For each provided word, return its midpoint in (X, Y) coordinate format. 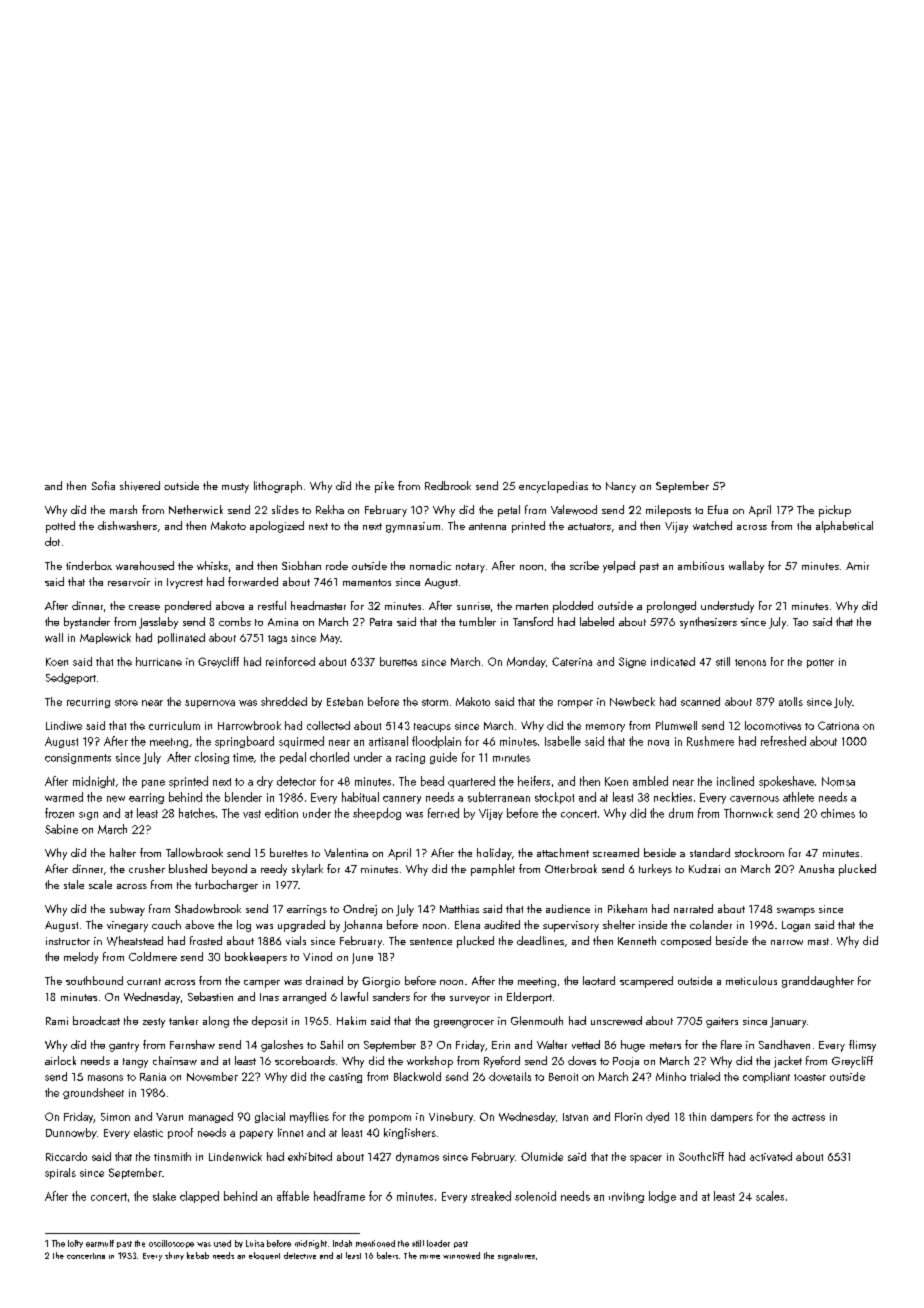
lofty (75, 1244)
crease (144, 607)
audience (568, 908)
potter (820, 663)
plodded (573, 607)
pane (153, 784)
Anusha (816, 868)
